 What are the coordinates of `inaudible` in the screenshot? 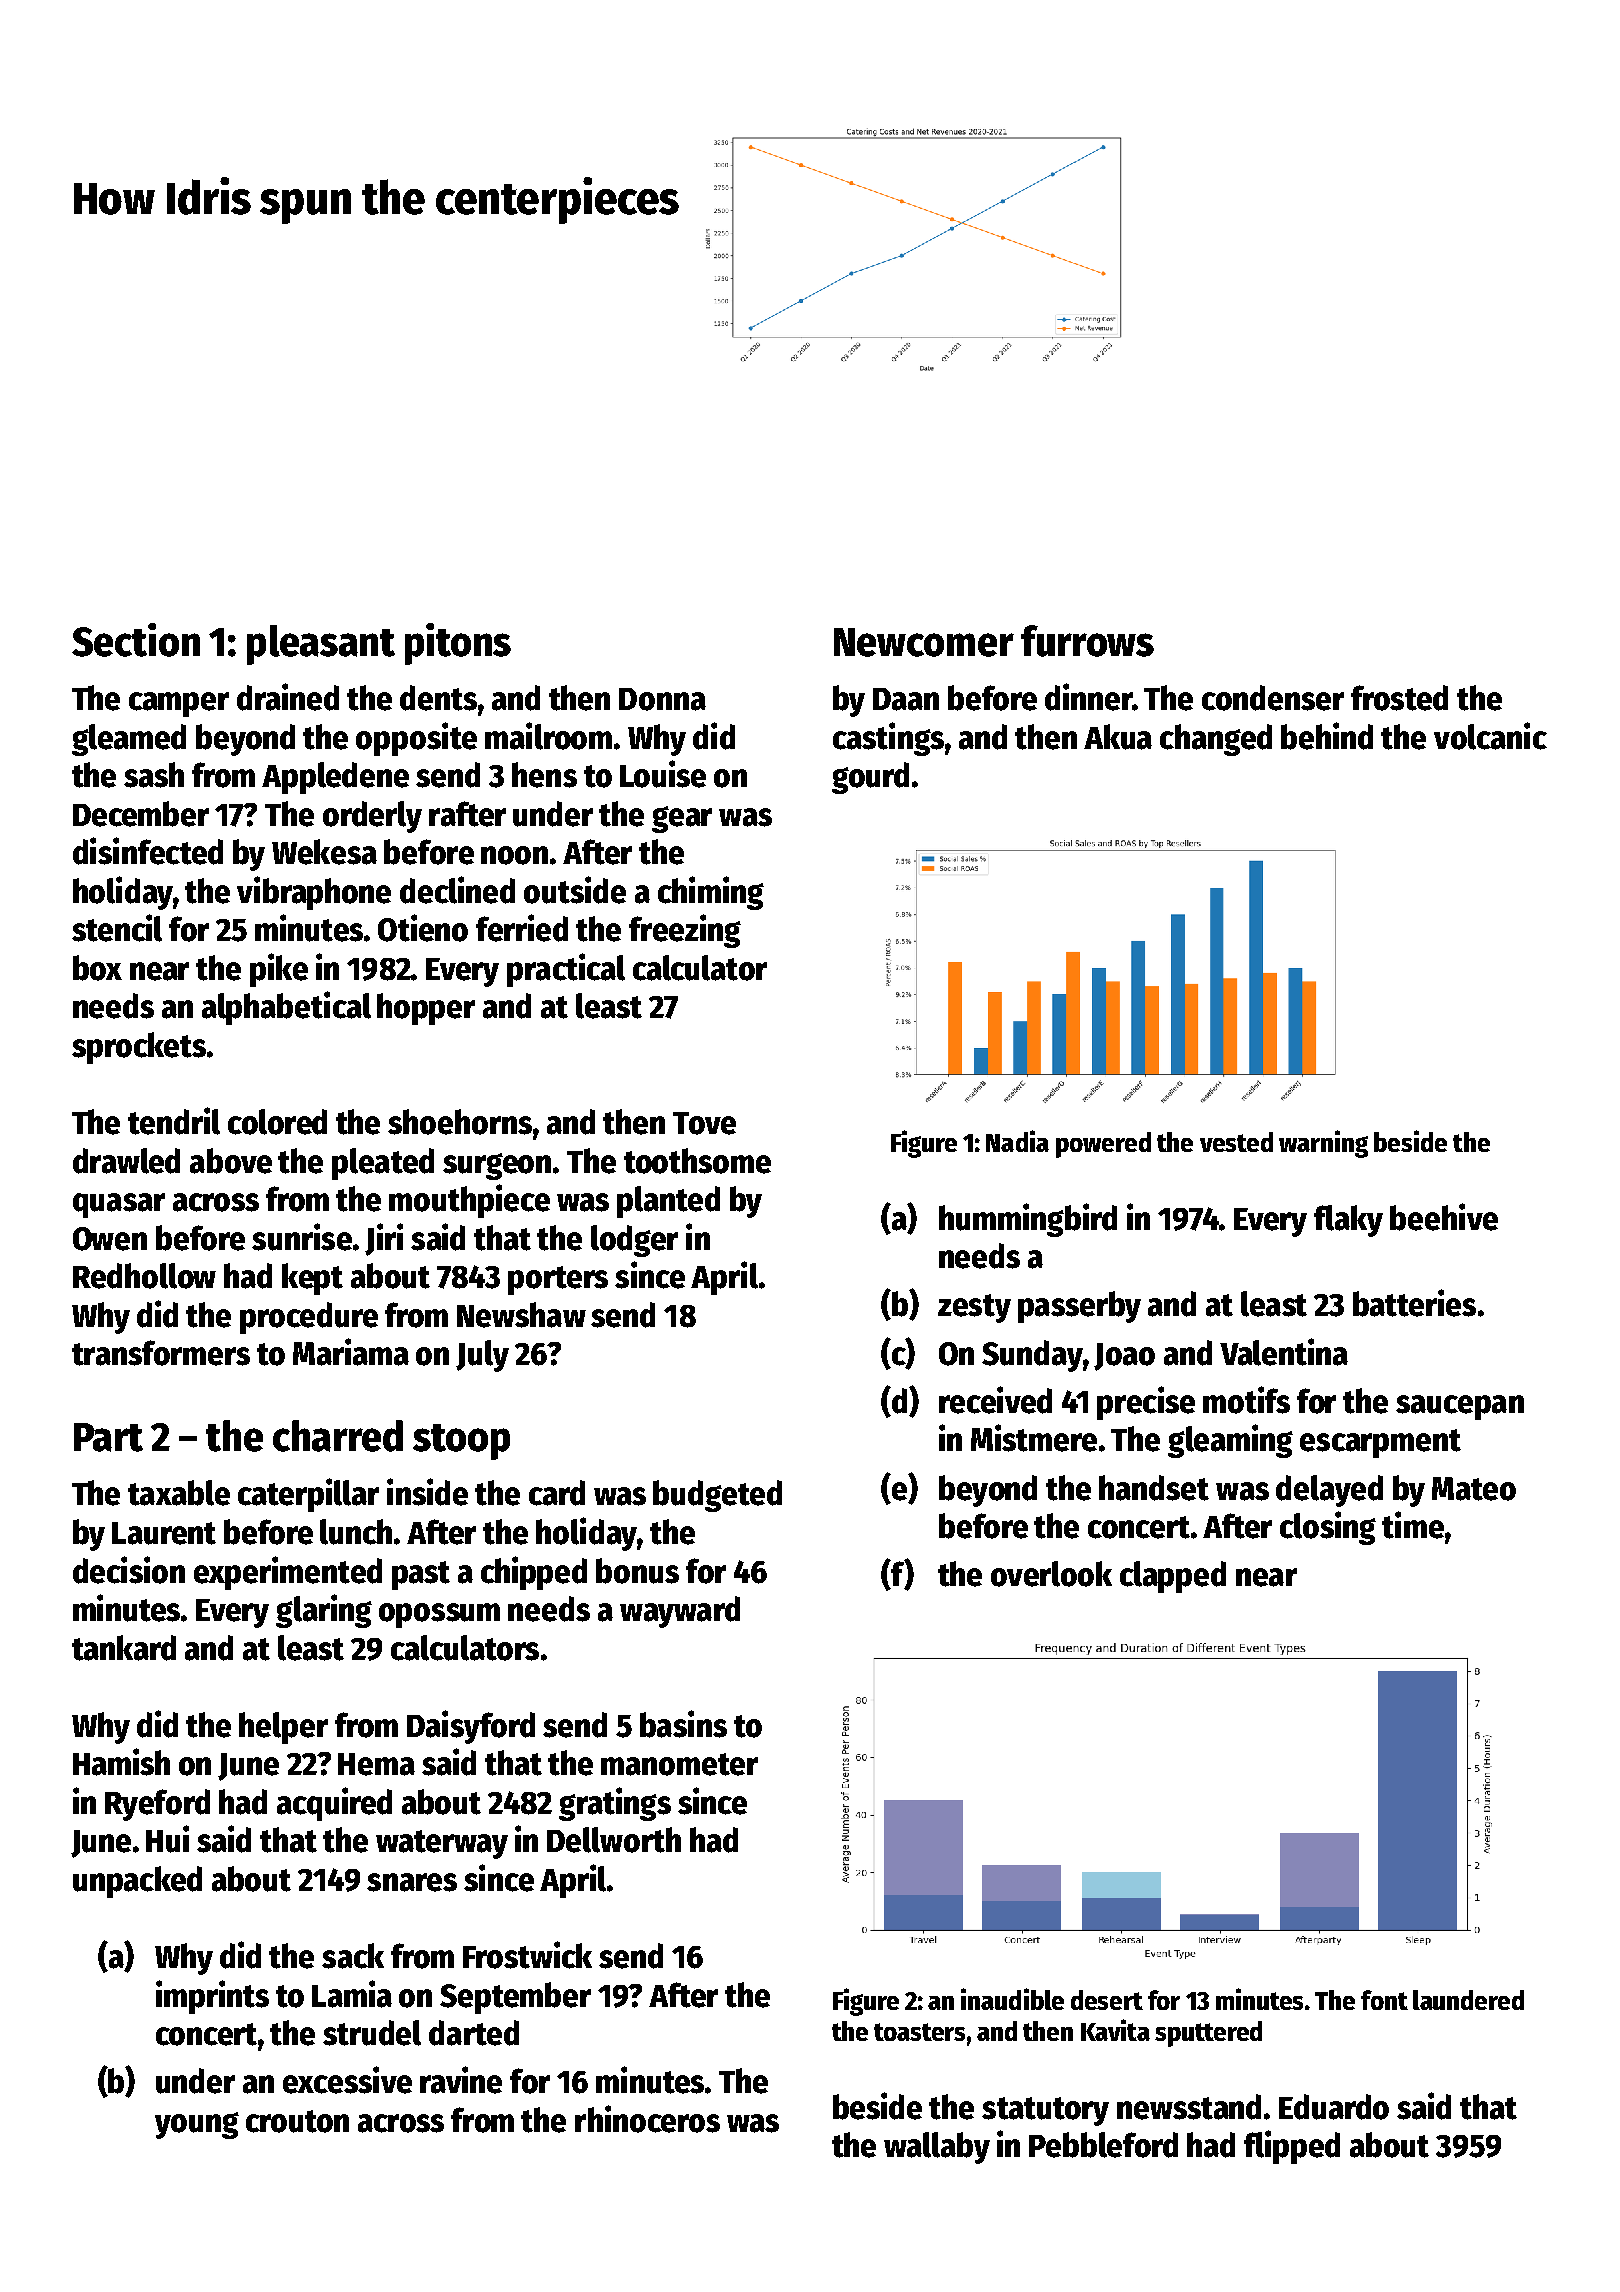 It's located at (1012, 1999).
